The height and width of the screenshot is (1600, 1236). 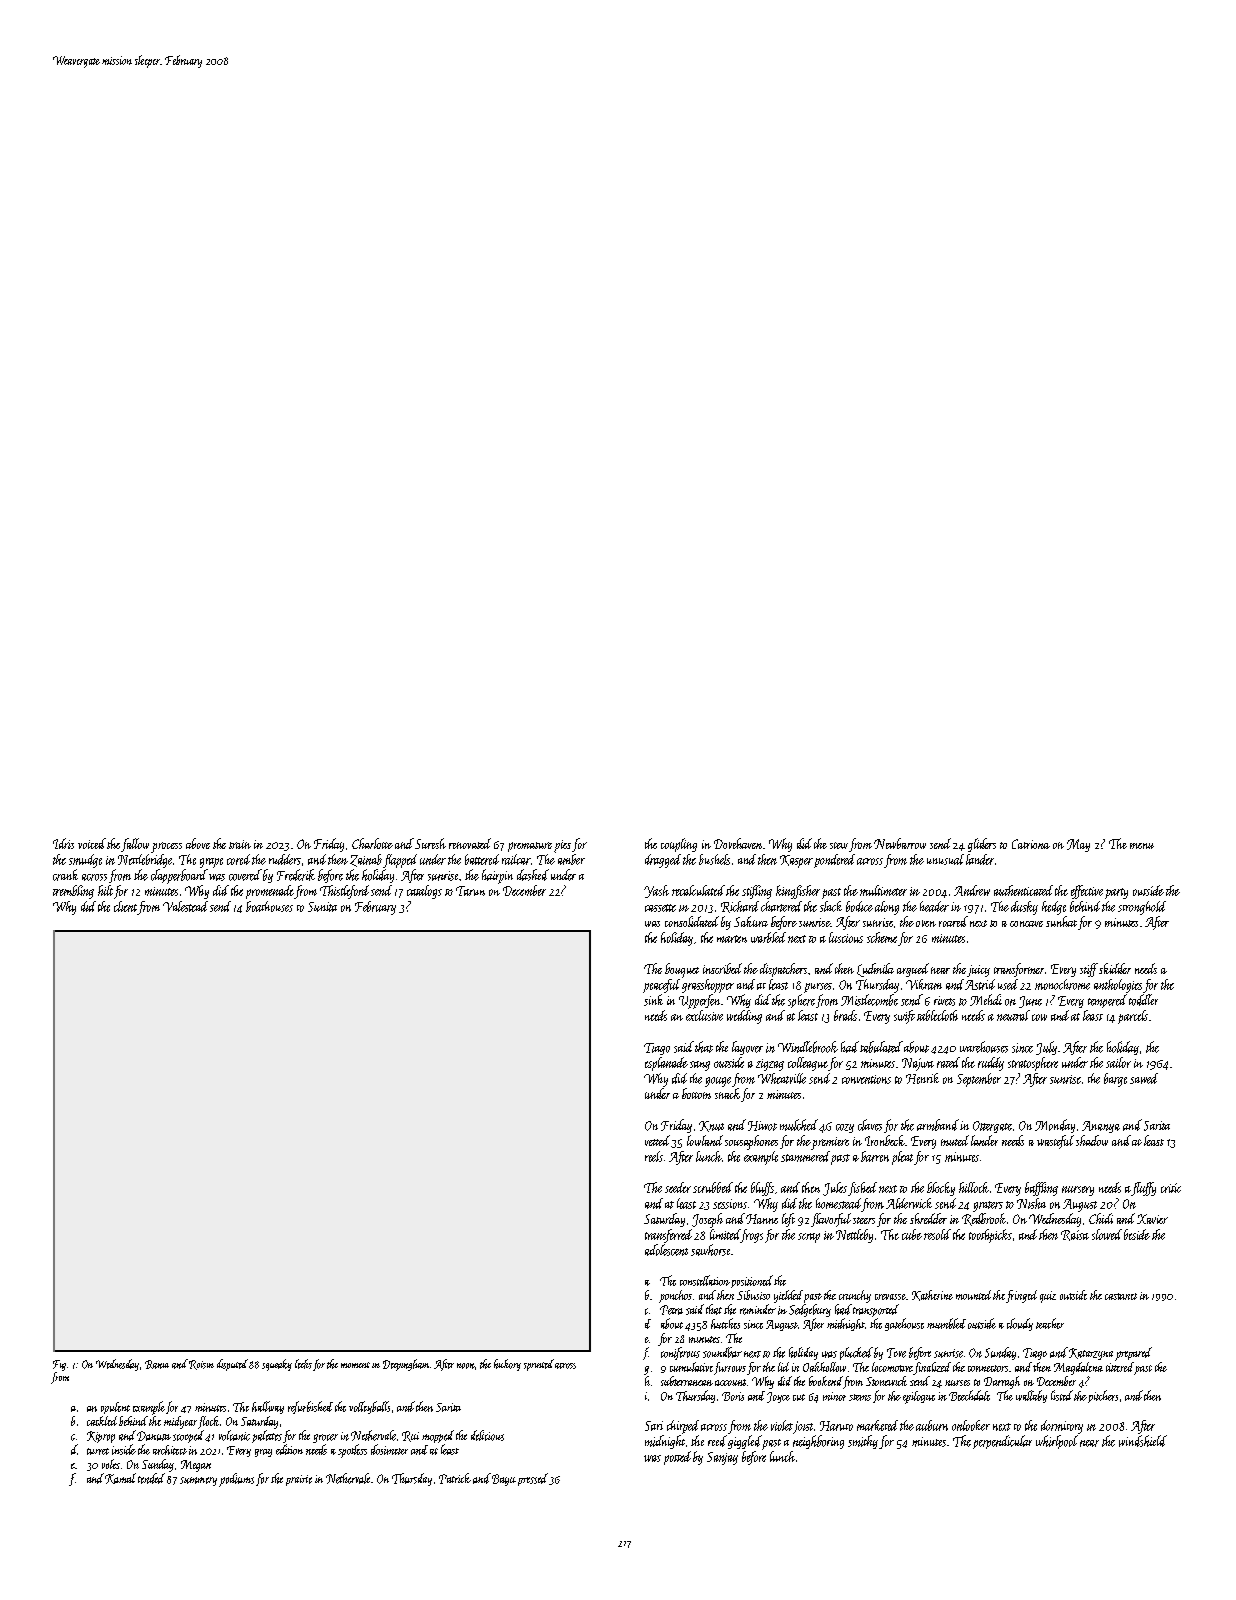 What do you see at coordinates (666, 1250) in the screenshot?
I see `adolescent` at bounding box center [666, 1250].
